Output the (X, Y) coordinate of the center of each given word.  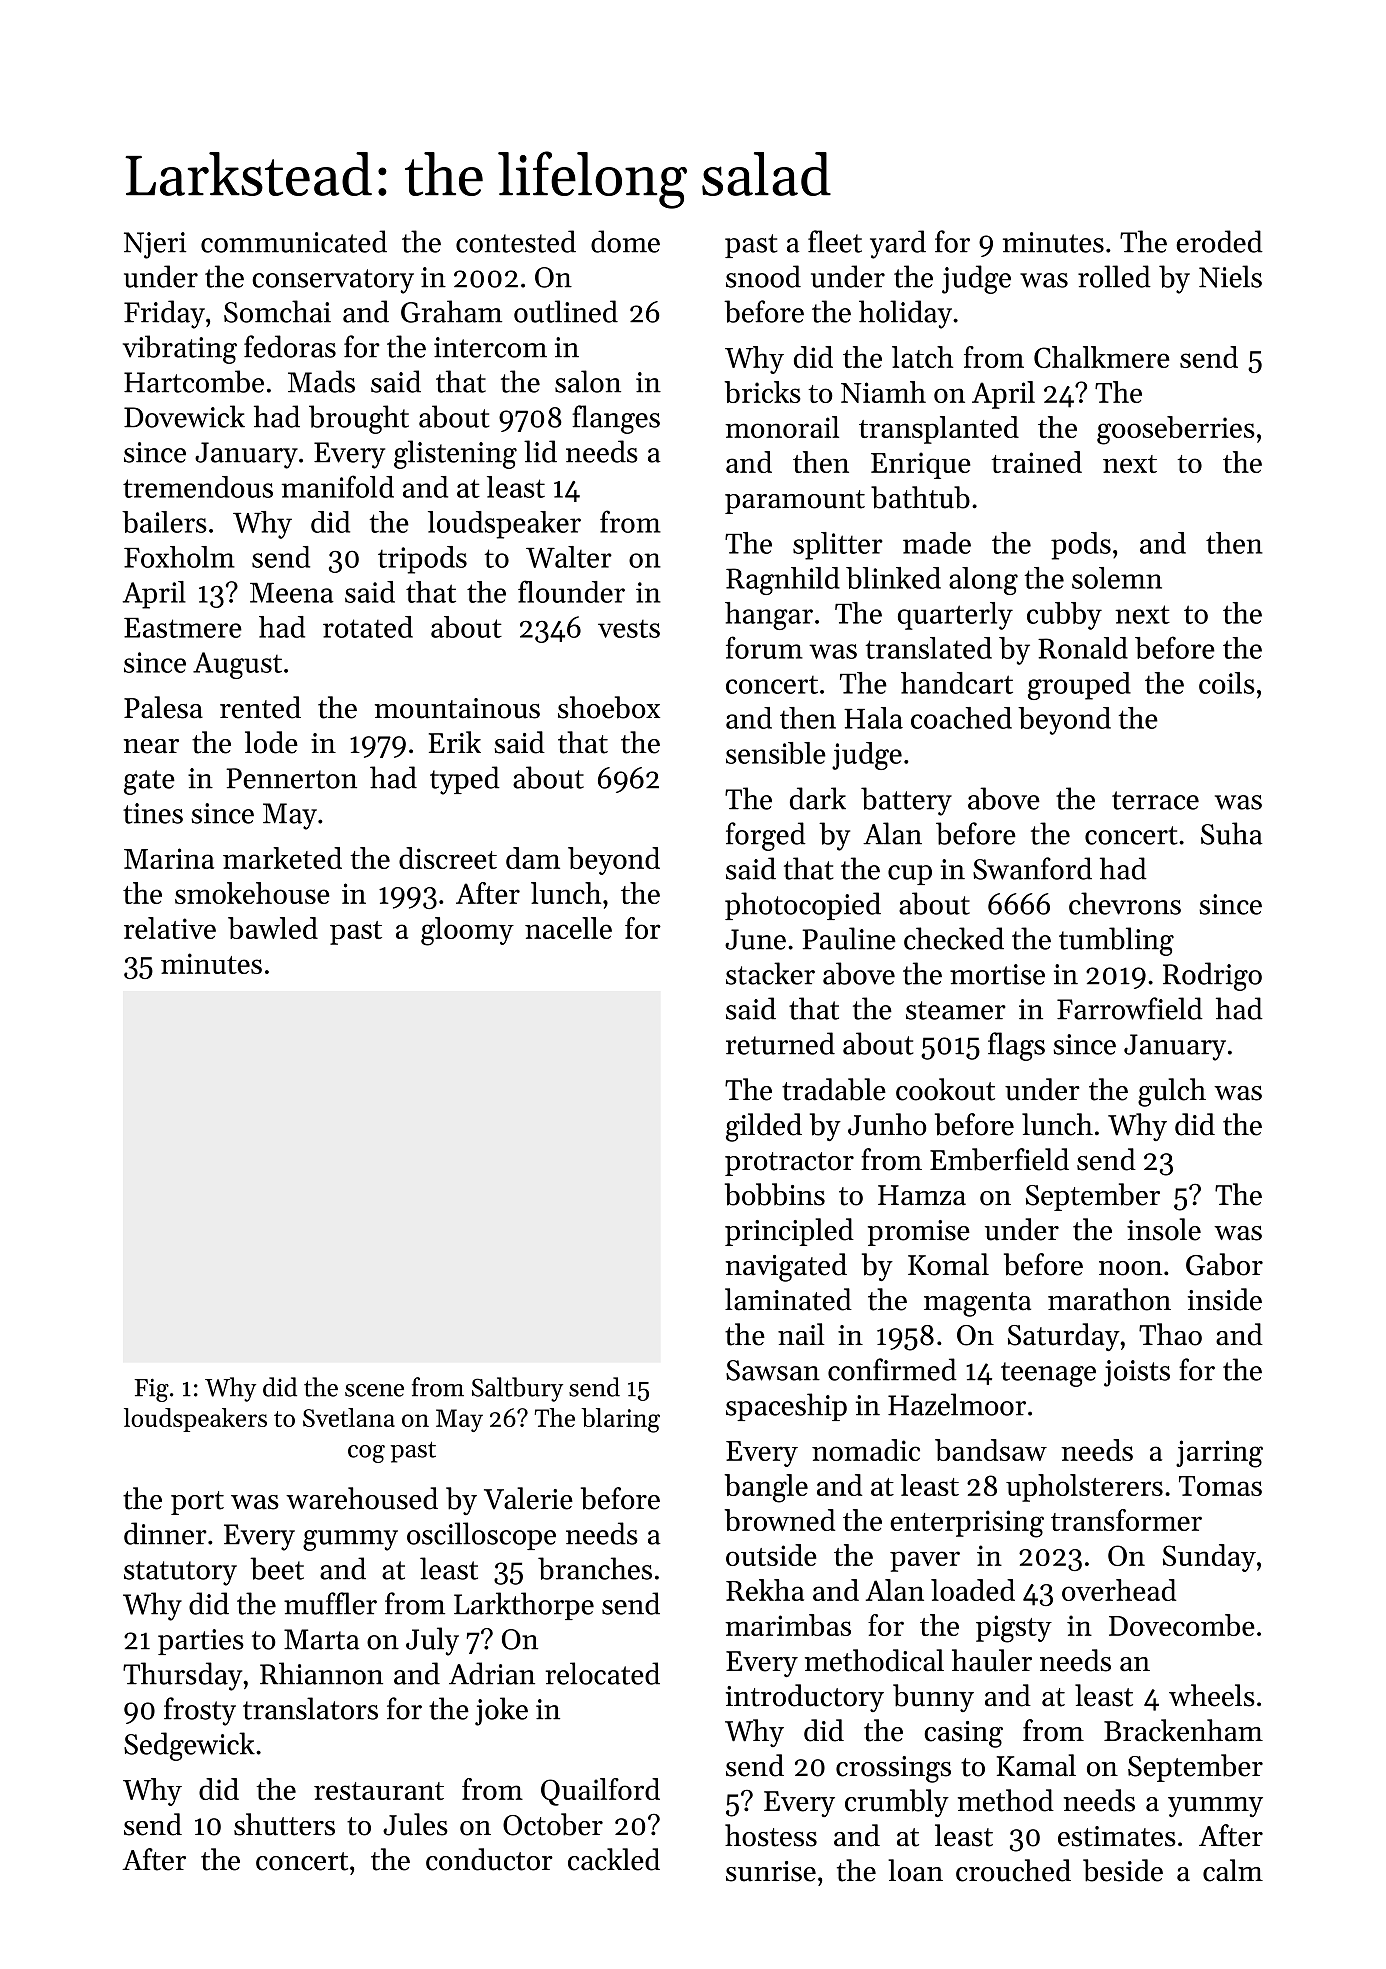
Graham (451, 311)
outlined (566, 311)
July (432, 1641)
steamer (956, 1010)
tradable (834, 1089)
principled (789, 1232)
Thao (1170, 1334)
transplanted (939, 430)
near (151, 746)
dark (818, 798)
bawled (273, 928)
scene (374, 1390)
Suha (1232, 833)
